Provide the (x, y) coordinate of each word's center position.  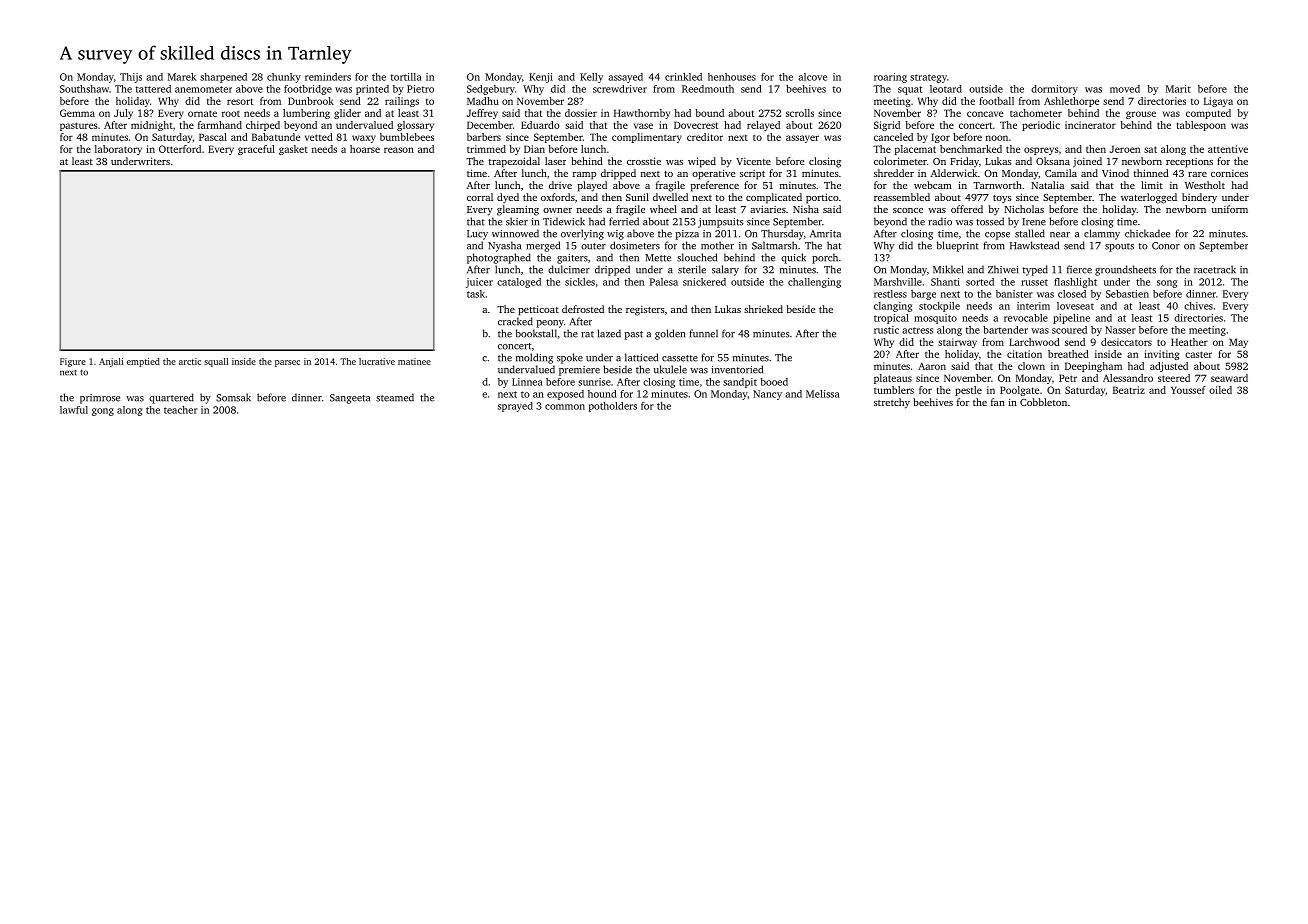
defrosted (583, 309)
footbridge (308, 90)
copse (997, 236)
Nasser (1120, 330)
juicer (479, 283)
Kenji (541, 78)
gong (103, 412)
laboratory (118, 150)
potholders (613, 407)
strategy (928, 78)
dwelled (670, 197)
